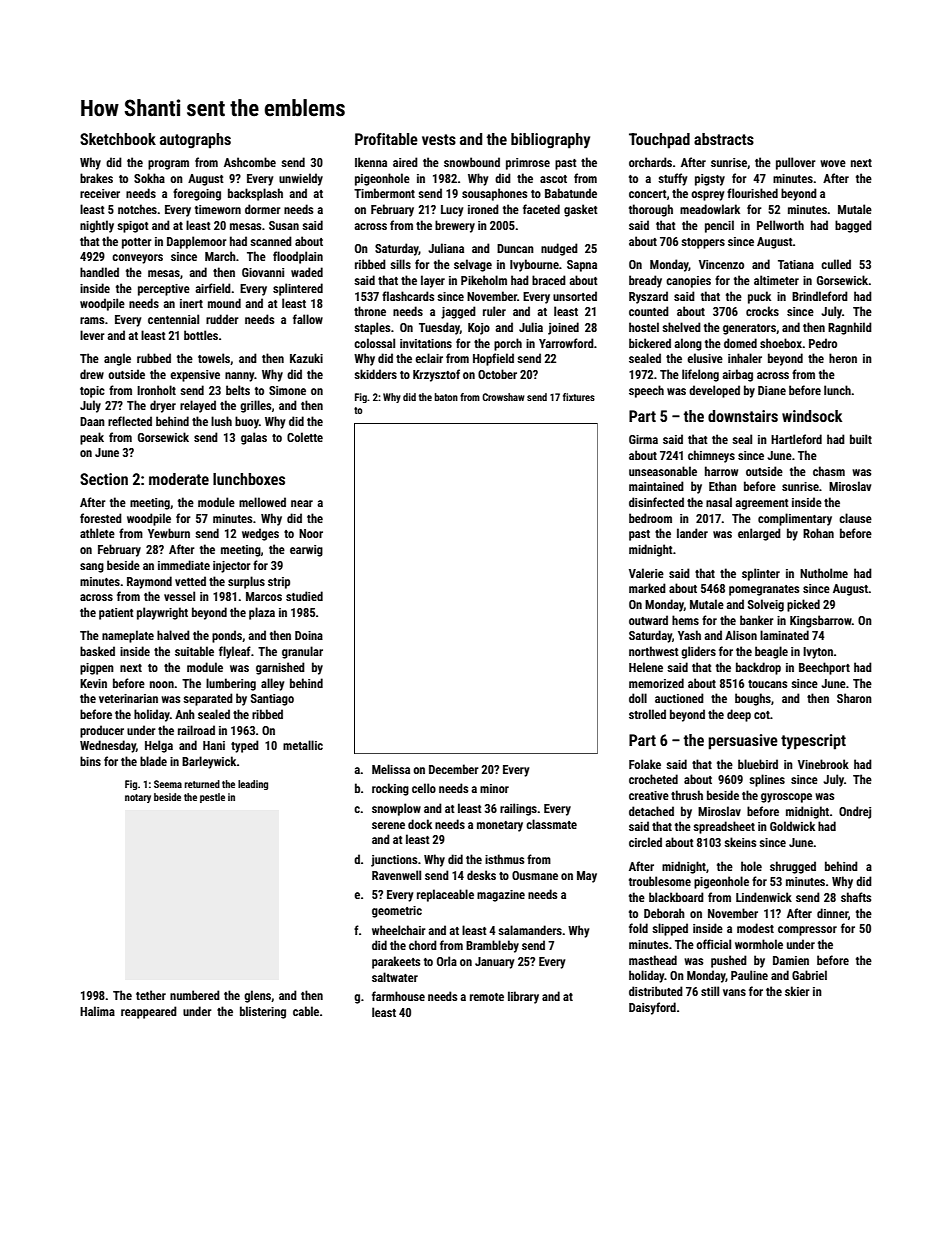 The image size is (952, 1233). Describe the element at coordinates (523, 997) in the screenshot. I see `library` at that location.
